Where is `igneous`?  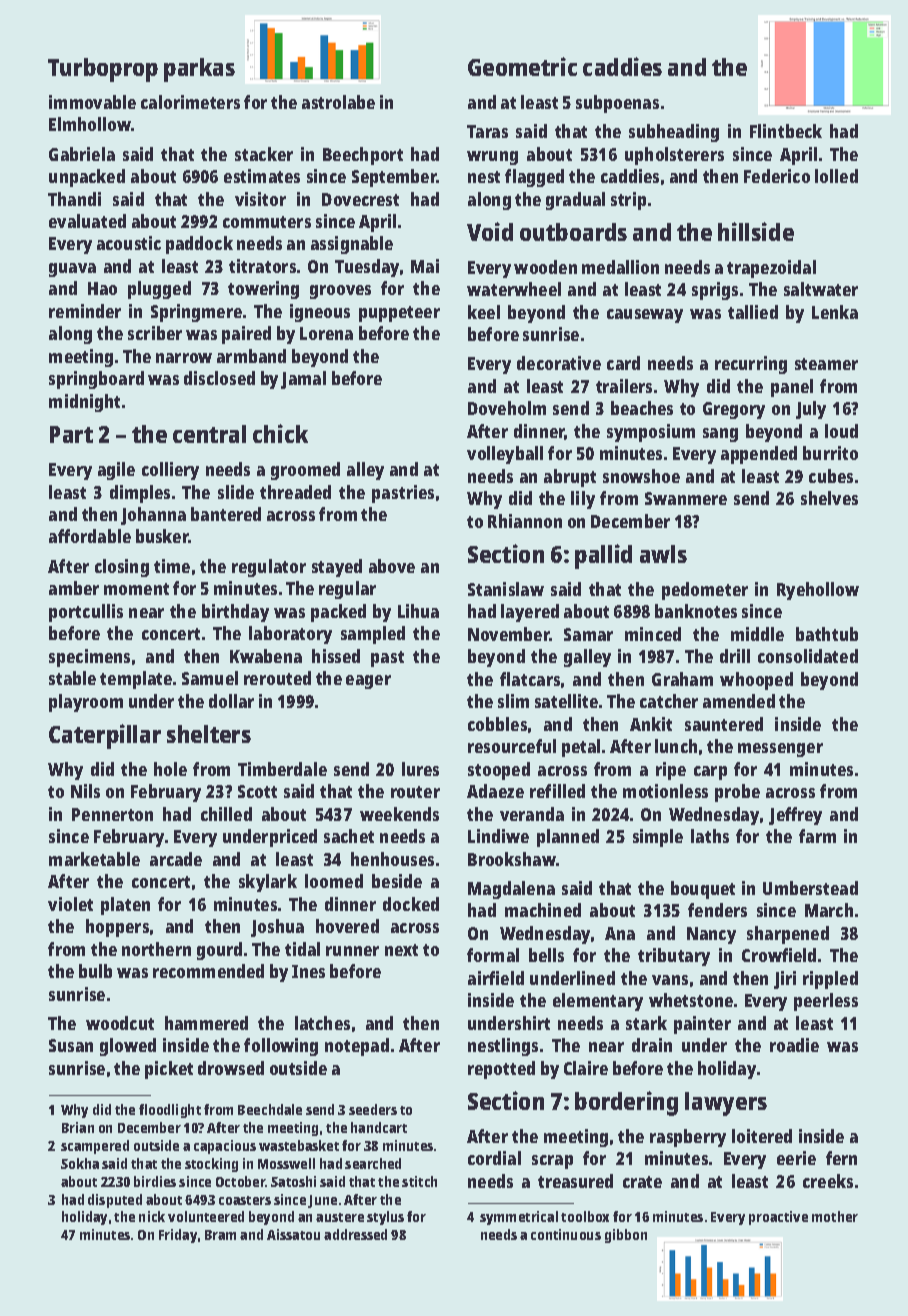 igneous is located at coordinates (320, 313).
